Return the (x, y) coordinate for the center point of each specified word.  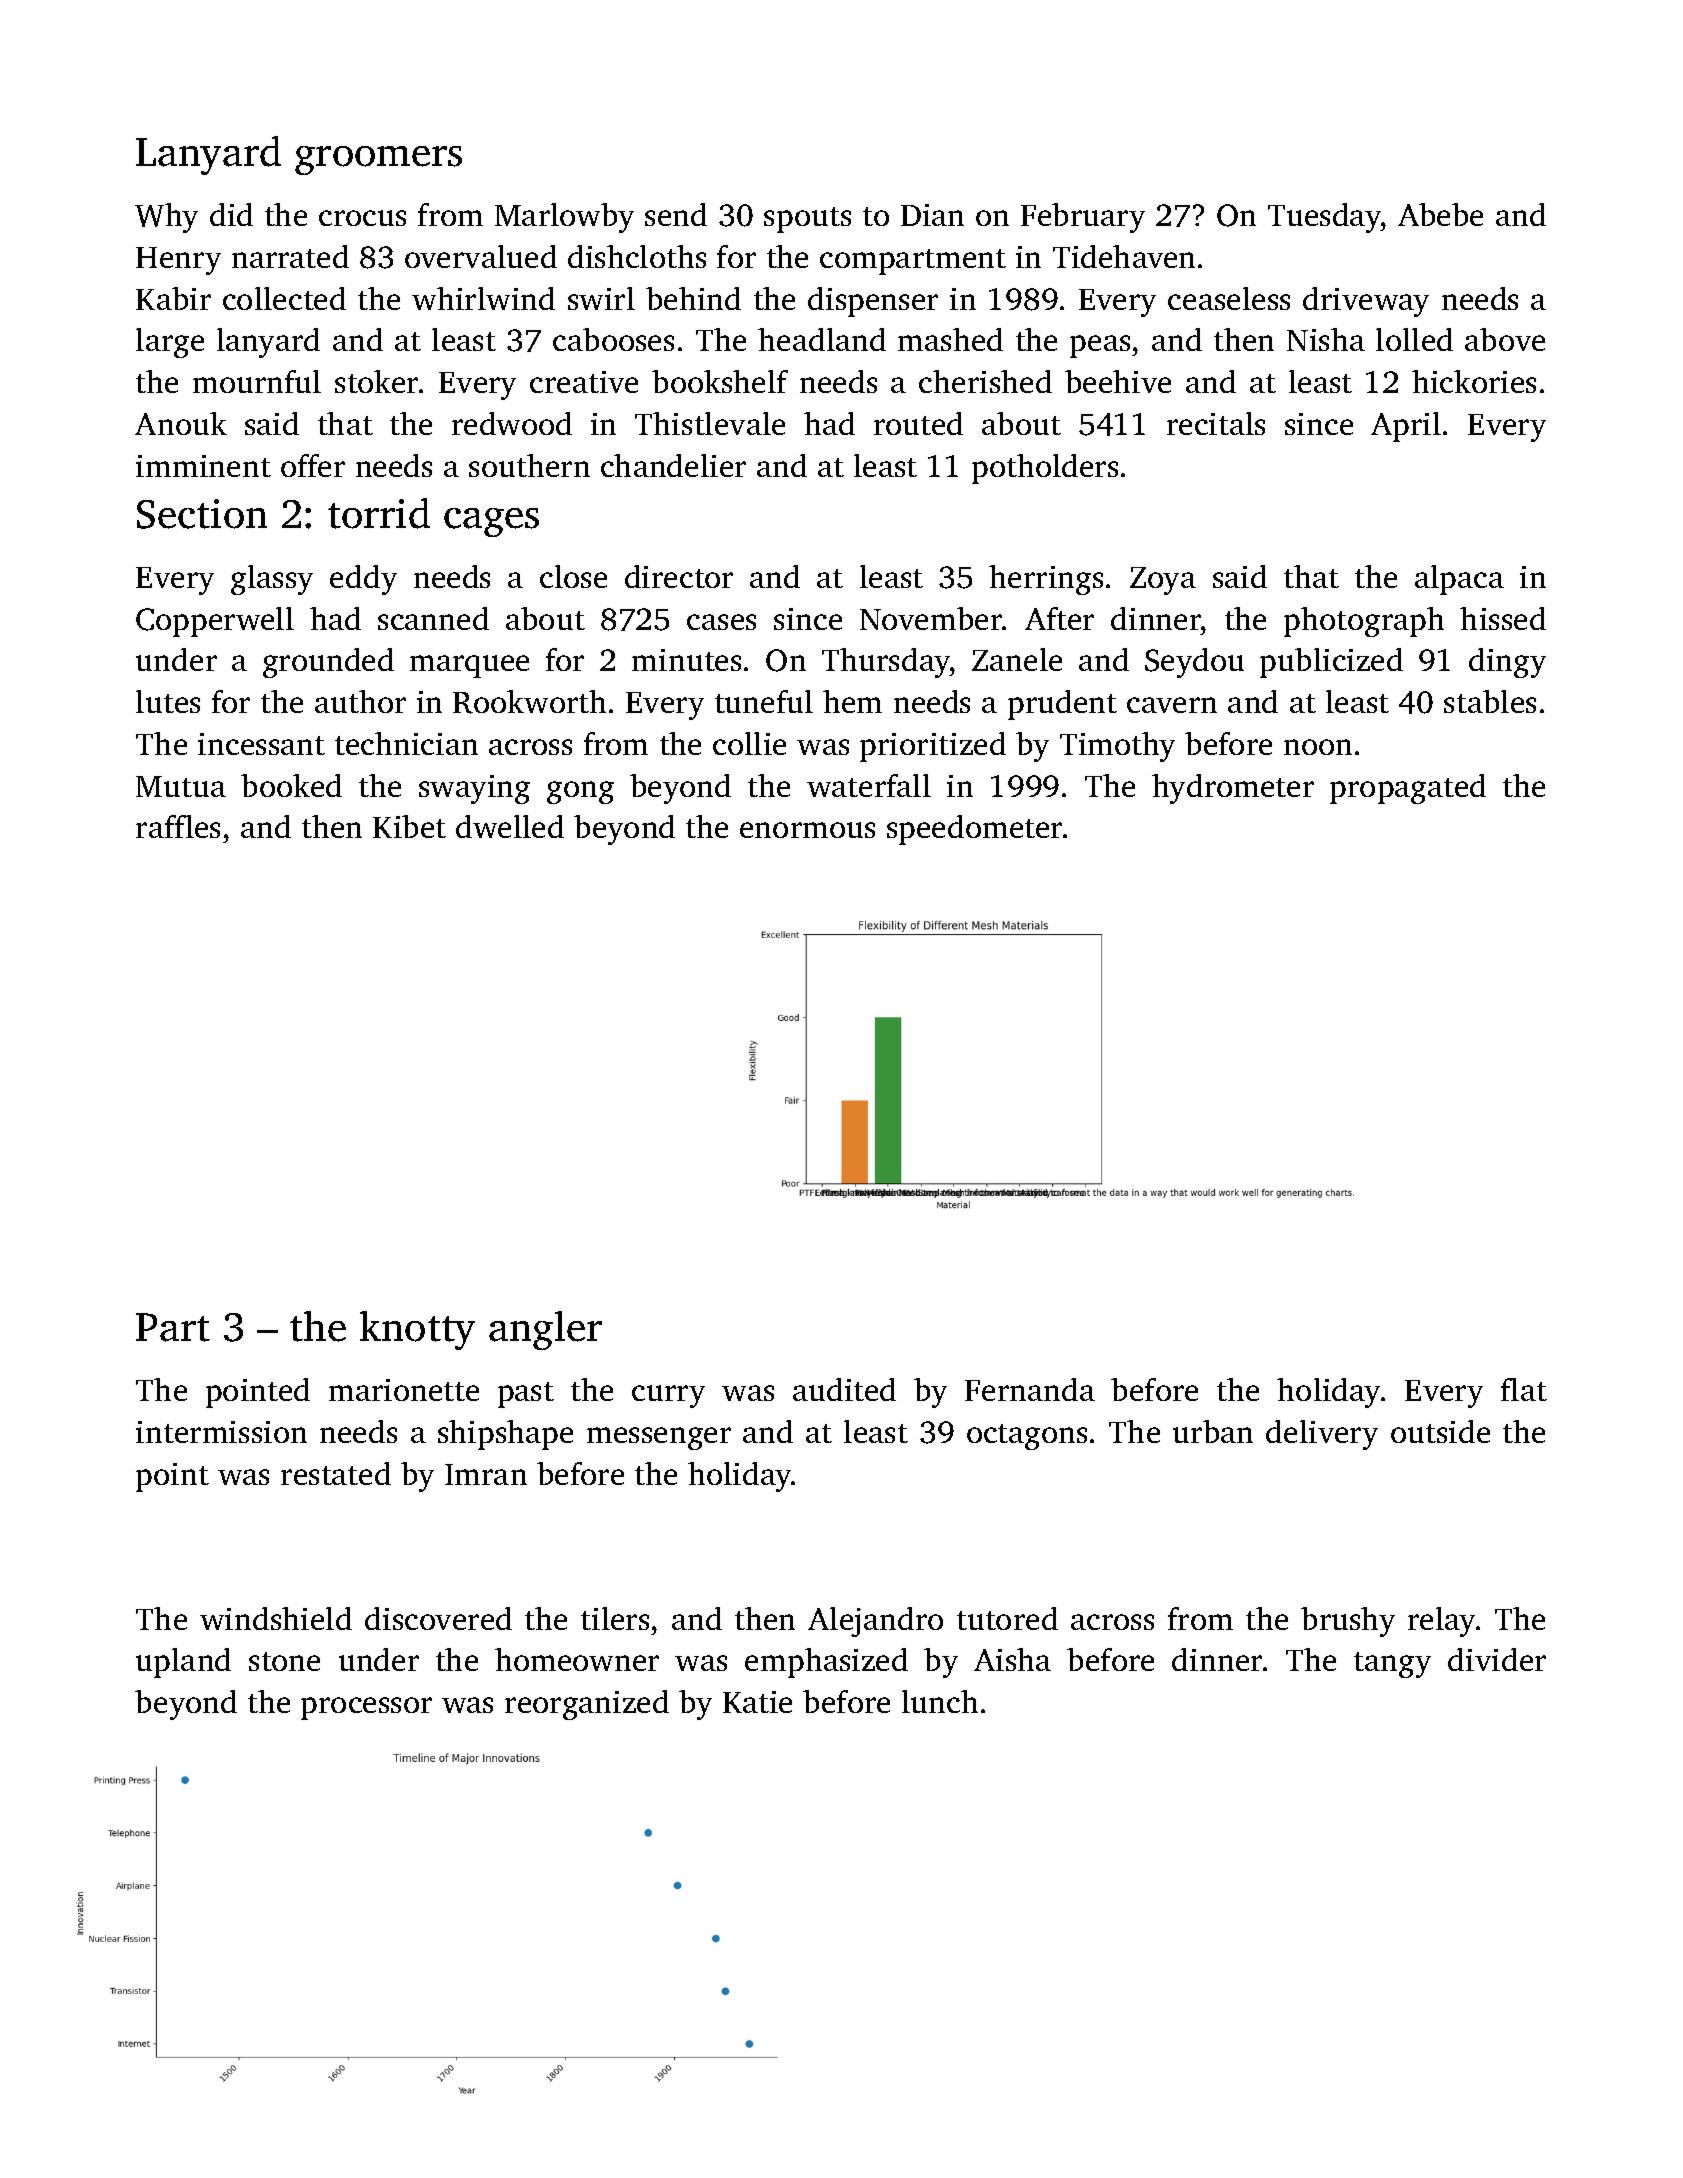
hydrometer (1233, 789)
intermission (221, 1432)
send (676, 214)
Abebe (1440, 214)
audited (844, 1389)
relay (1441, 1622)
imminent (203, 466)
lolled (1414, 339)
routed (918, 423)
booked (291, 785)
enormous (807, 830)
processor (366, 1708)
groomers (378, 160)
